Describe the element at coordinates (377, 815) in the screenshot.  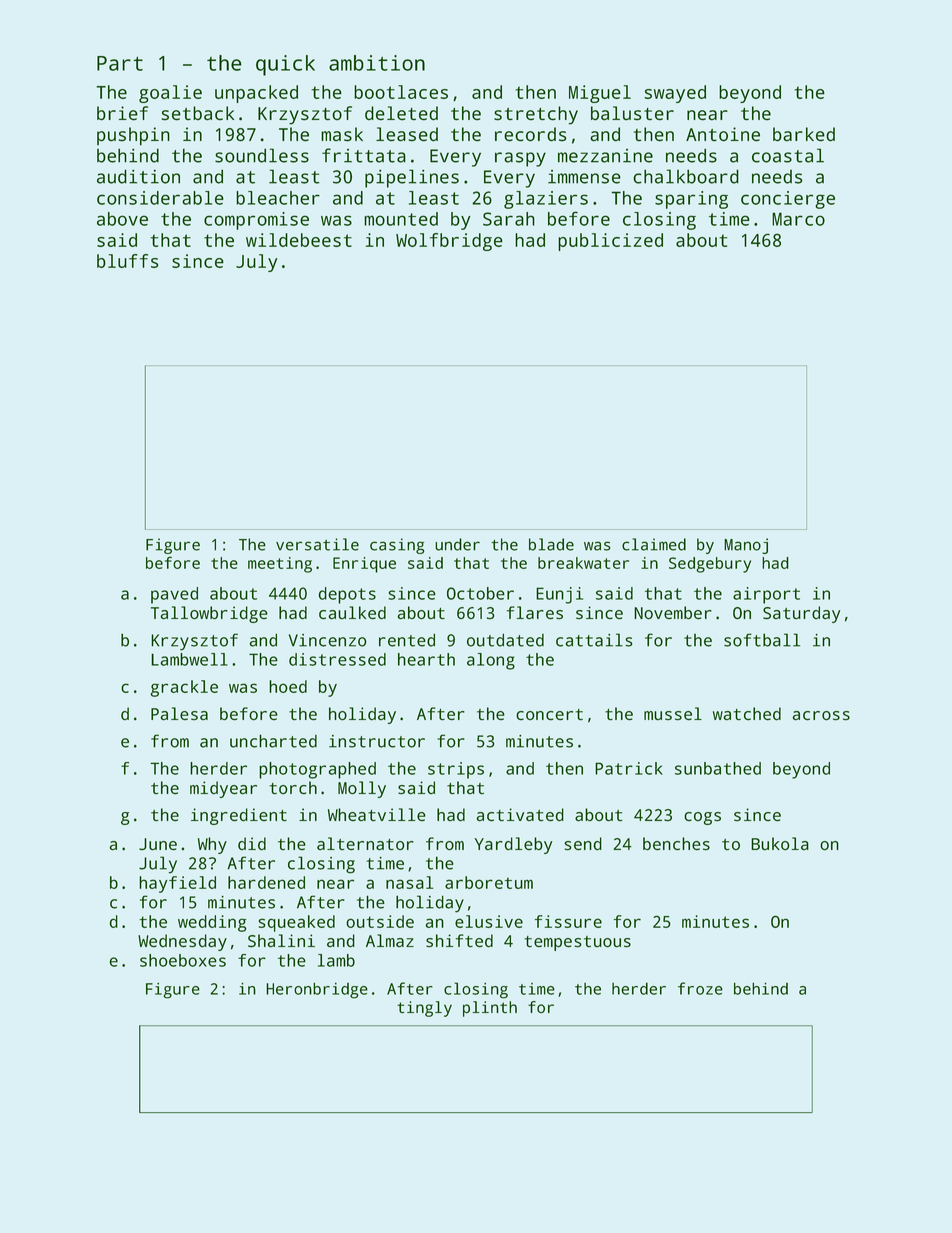
I see `Wheatville` at that location.
